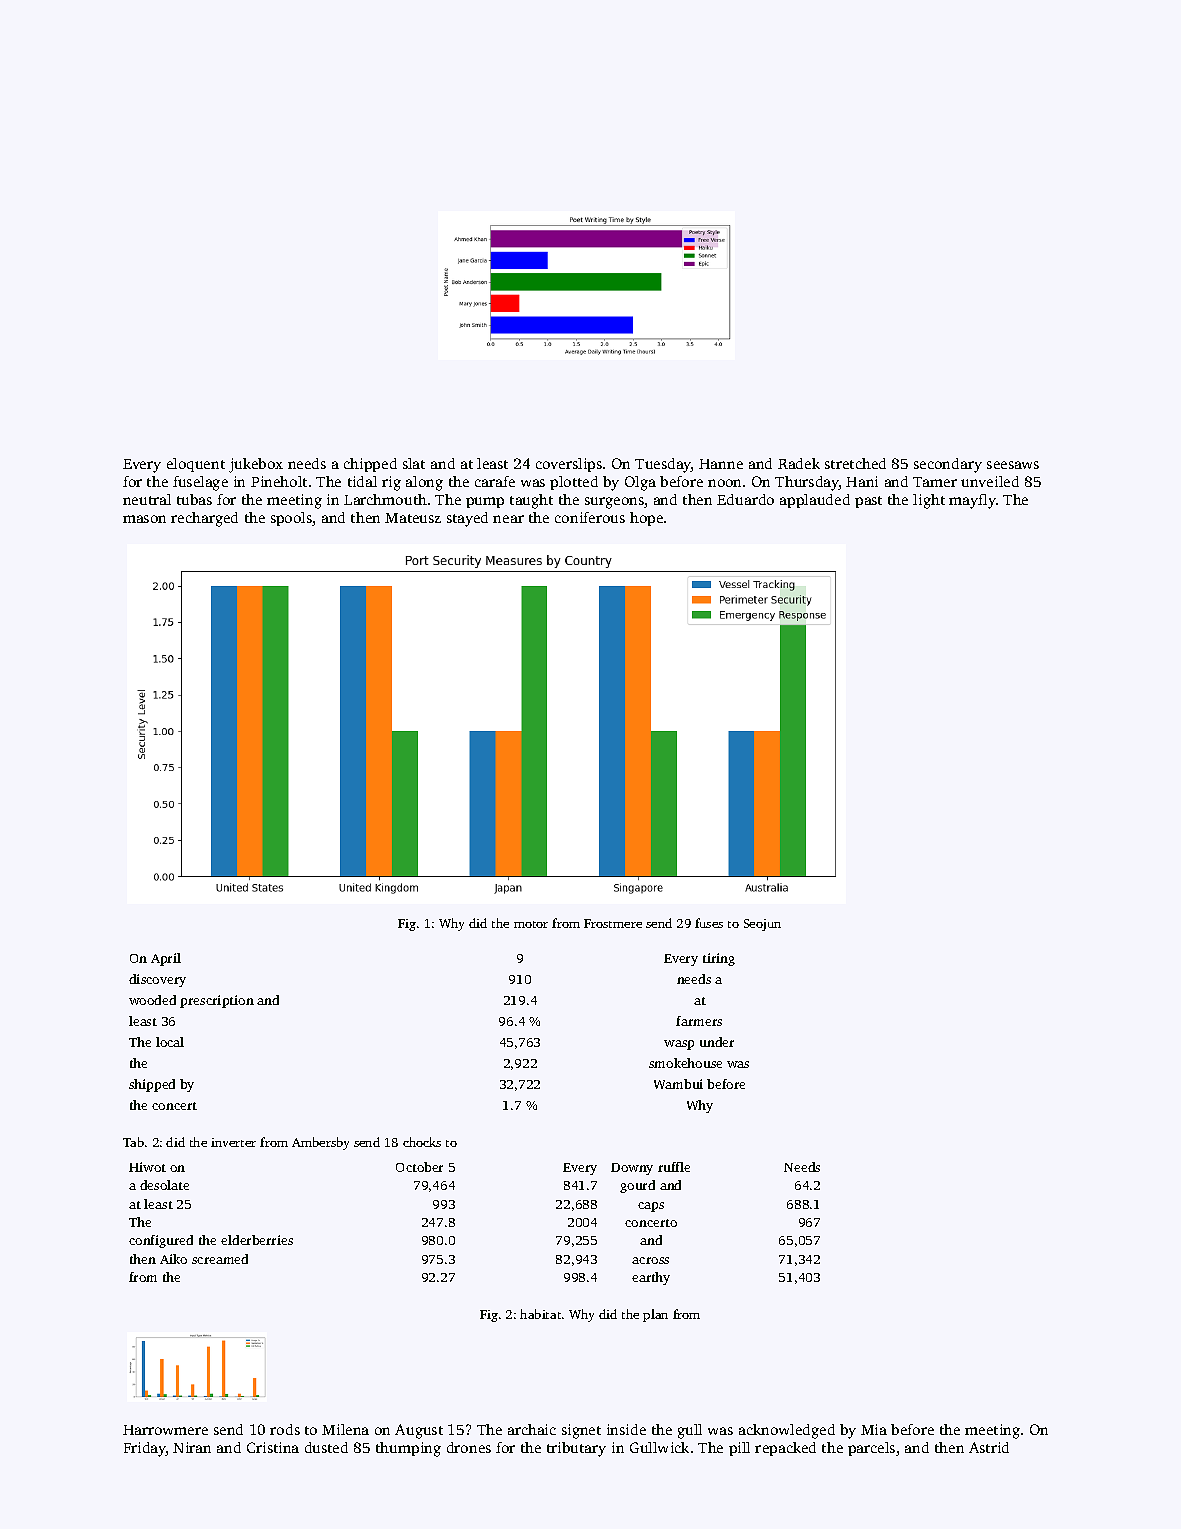 The width and height of the screenshot is (1181, 1529). What do you see at coordinates (762, 925) in the screenshot?
I see `Seojun` at bounding box center [762, 925].
